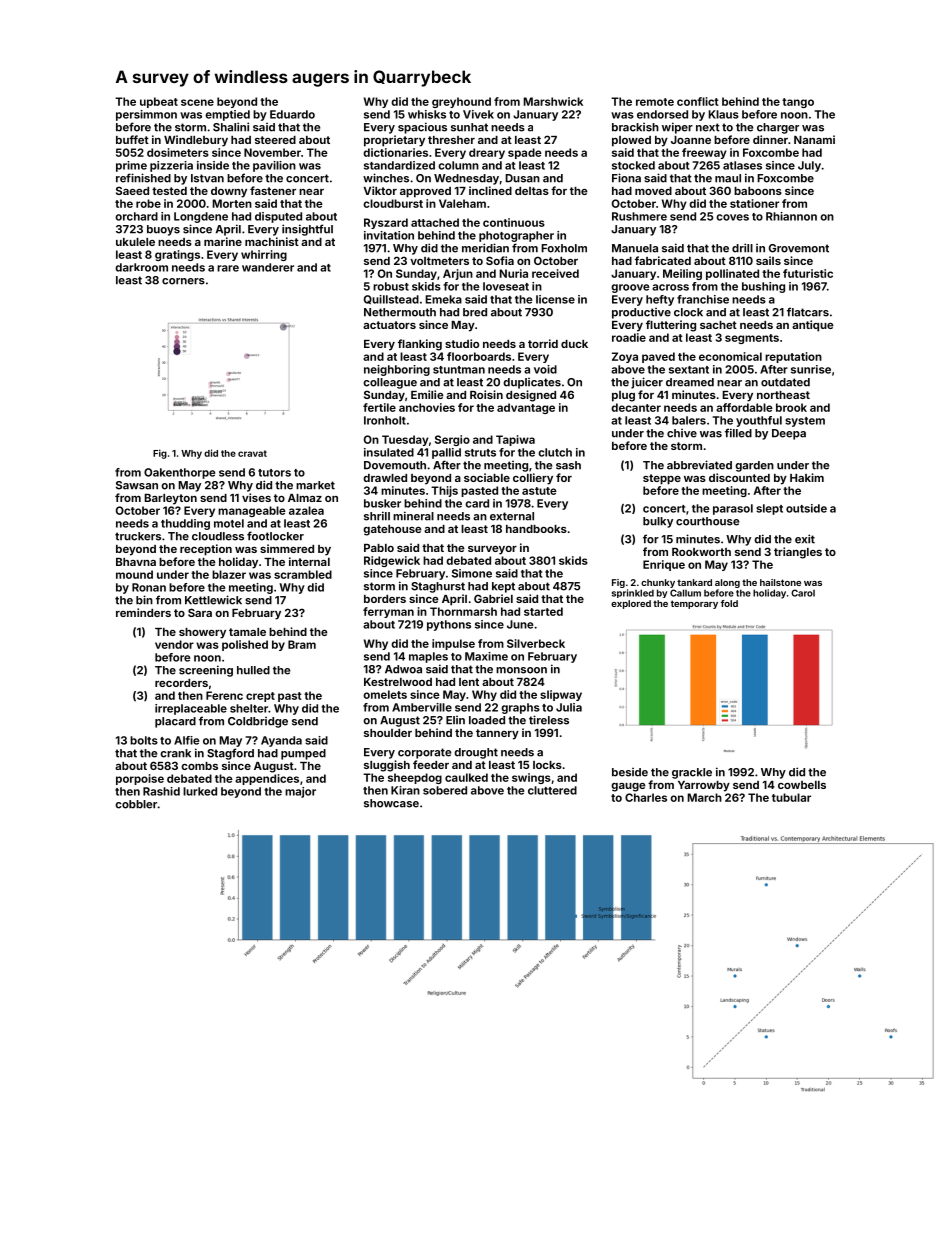  Describe the element at coordinates (427, 394) in the page. I see `Emilie` at that location.
